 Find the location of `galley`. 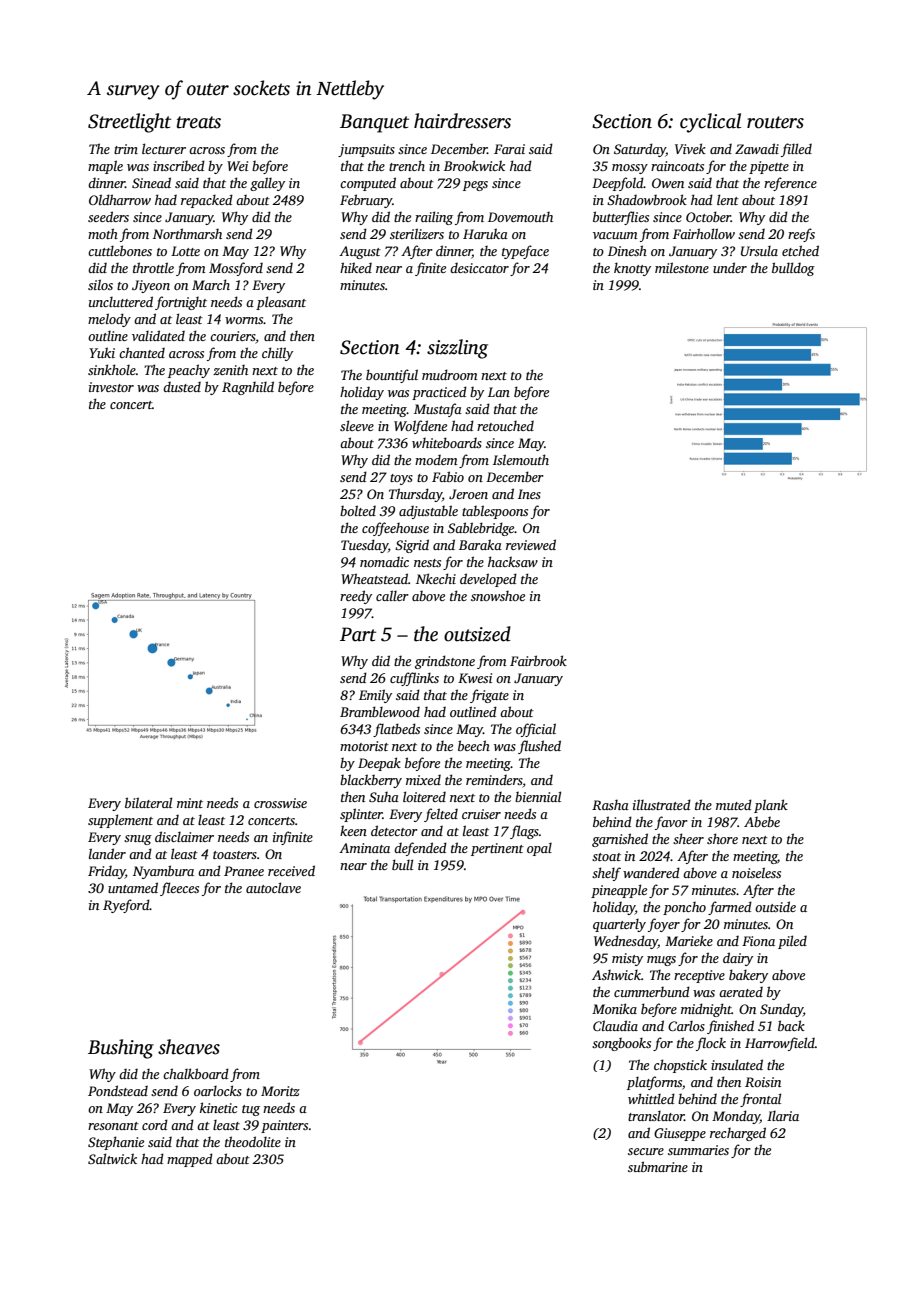

galley is located at coordinates (267, 184).
